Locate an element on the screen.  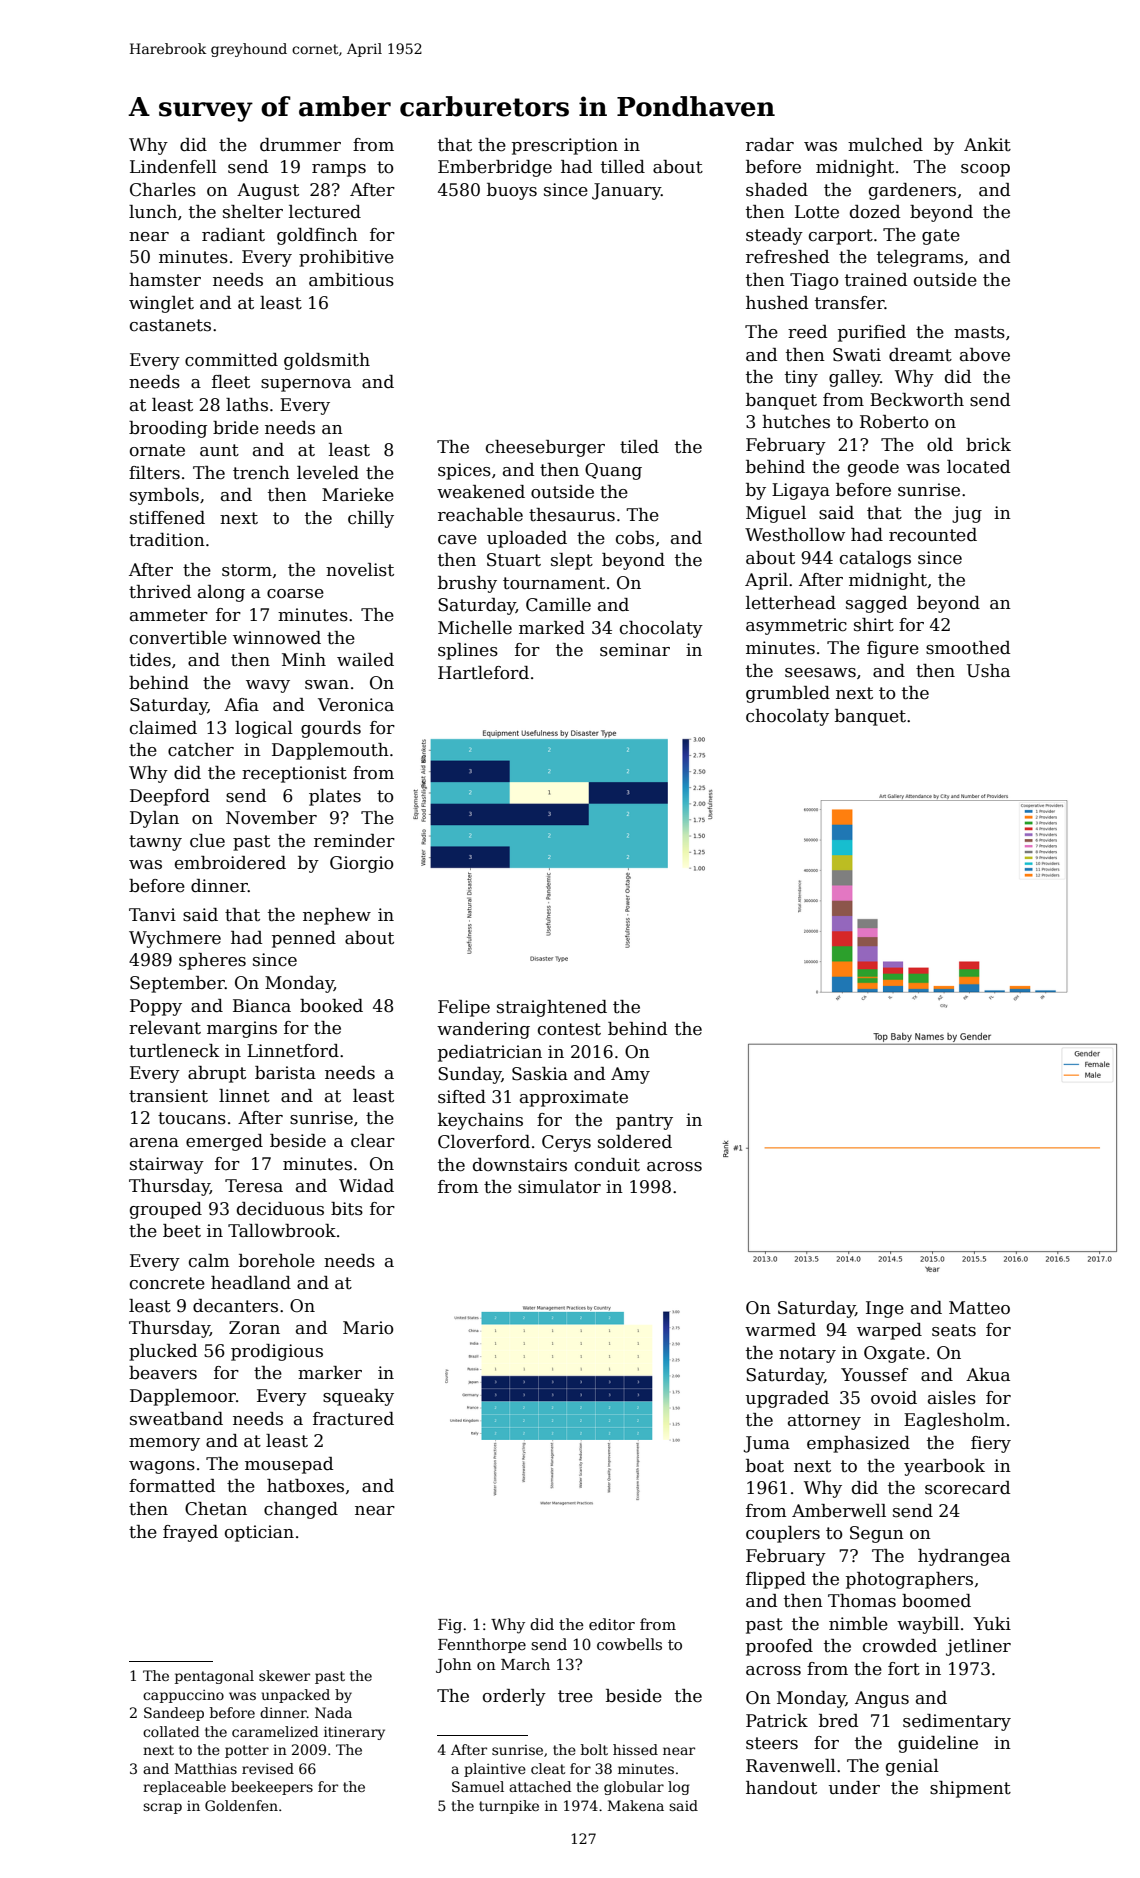
Goldenfen is located at coordinates (241, 1805).
